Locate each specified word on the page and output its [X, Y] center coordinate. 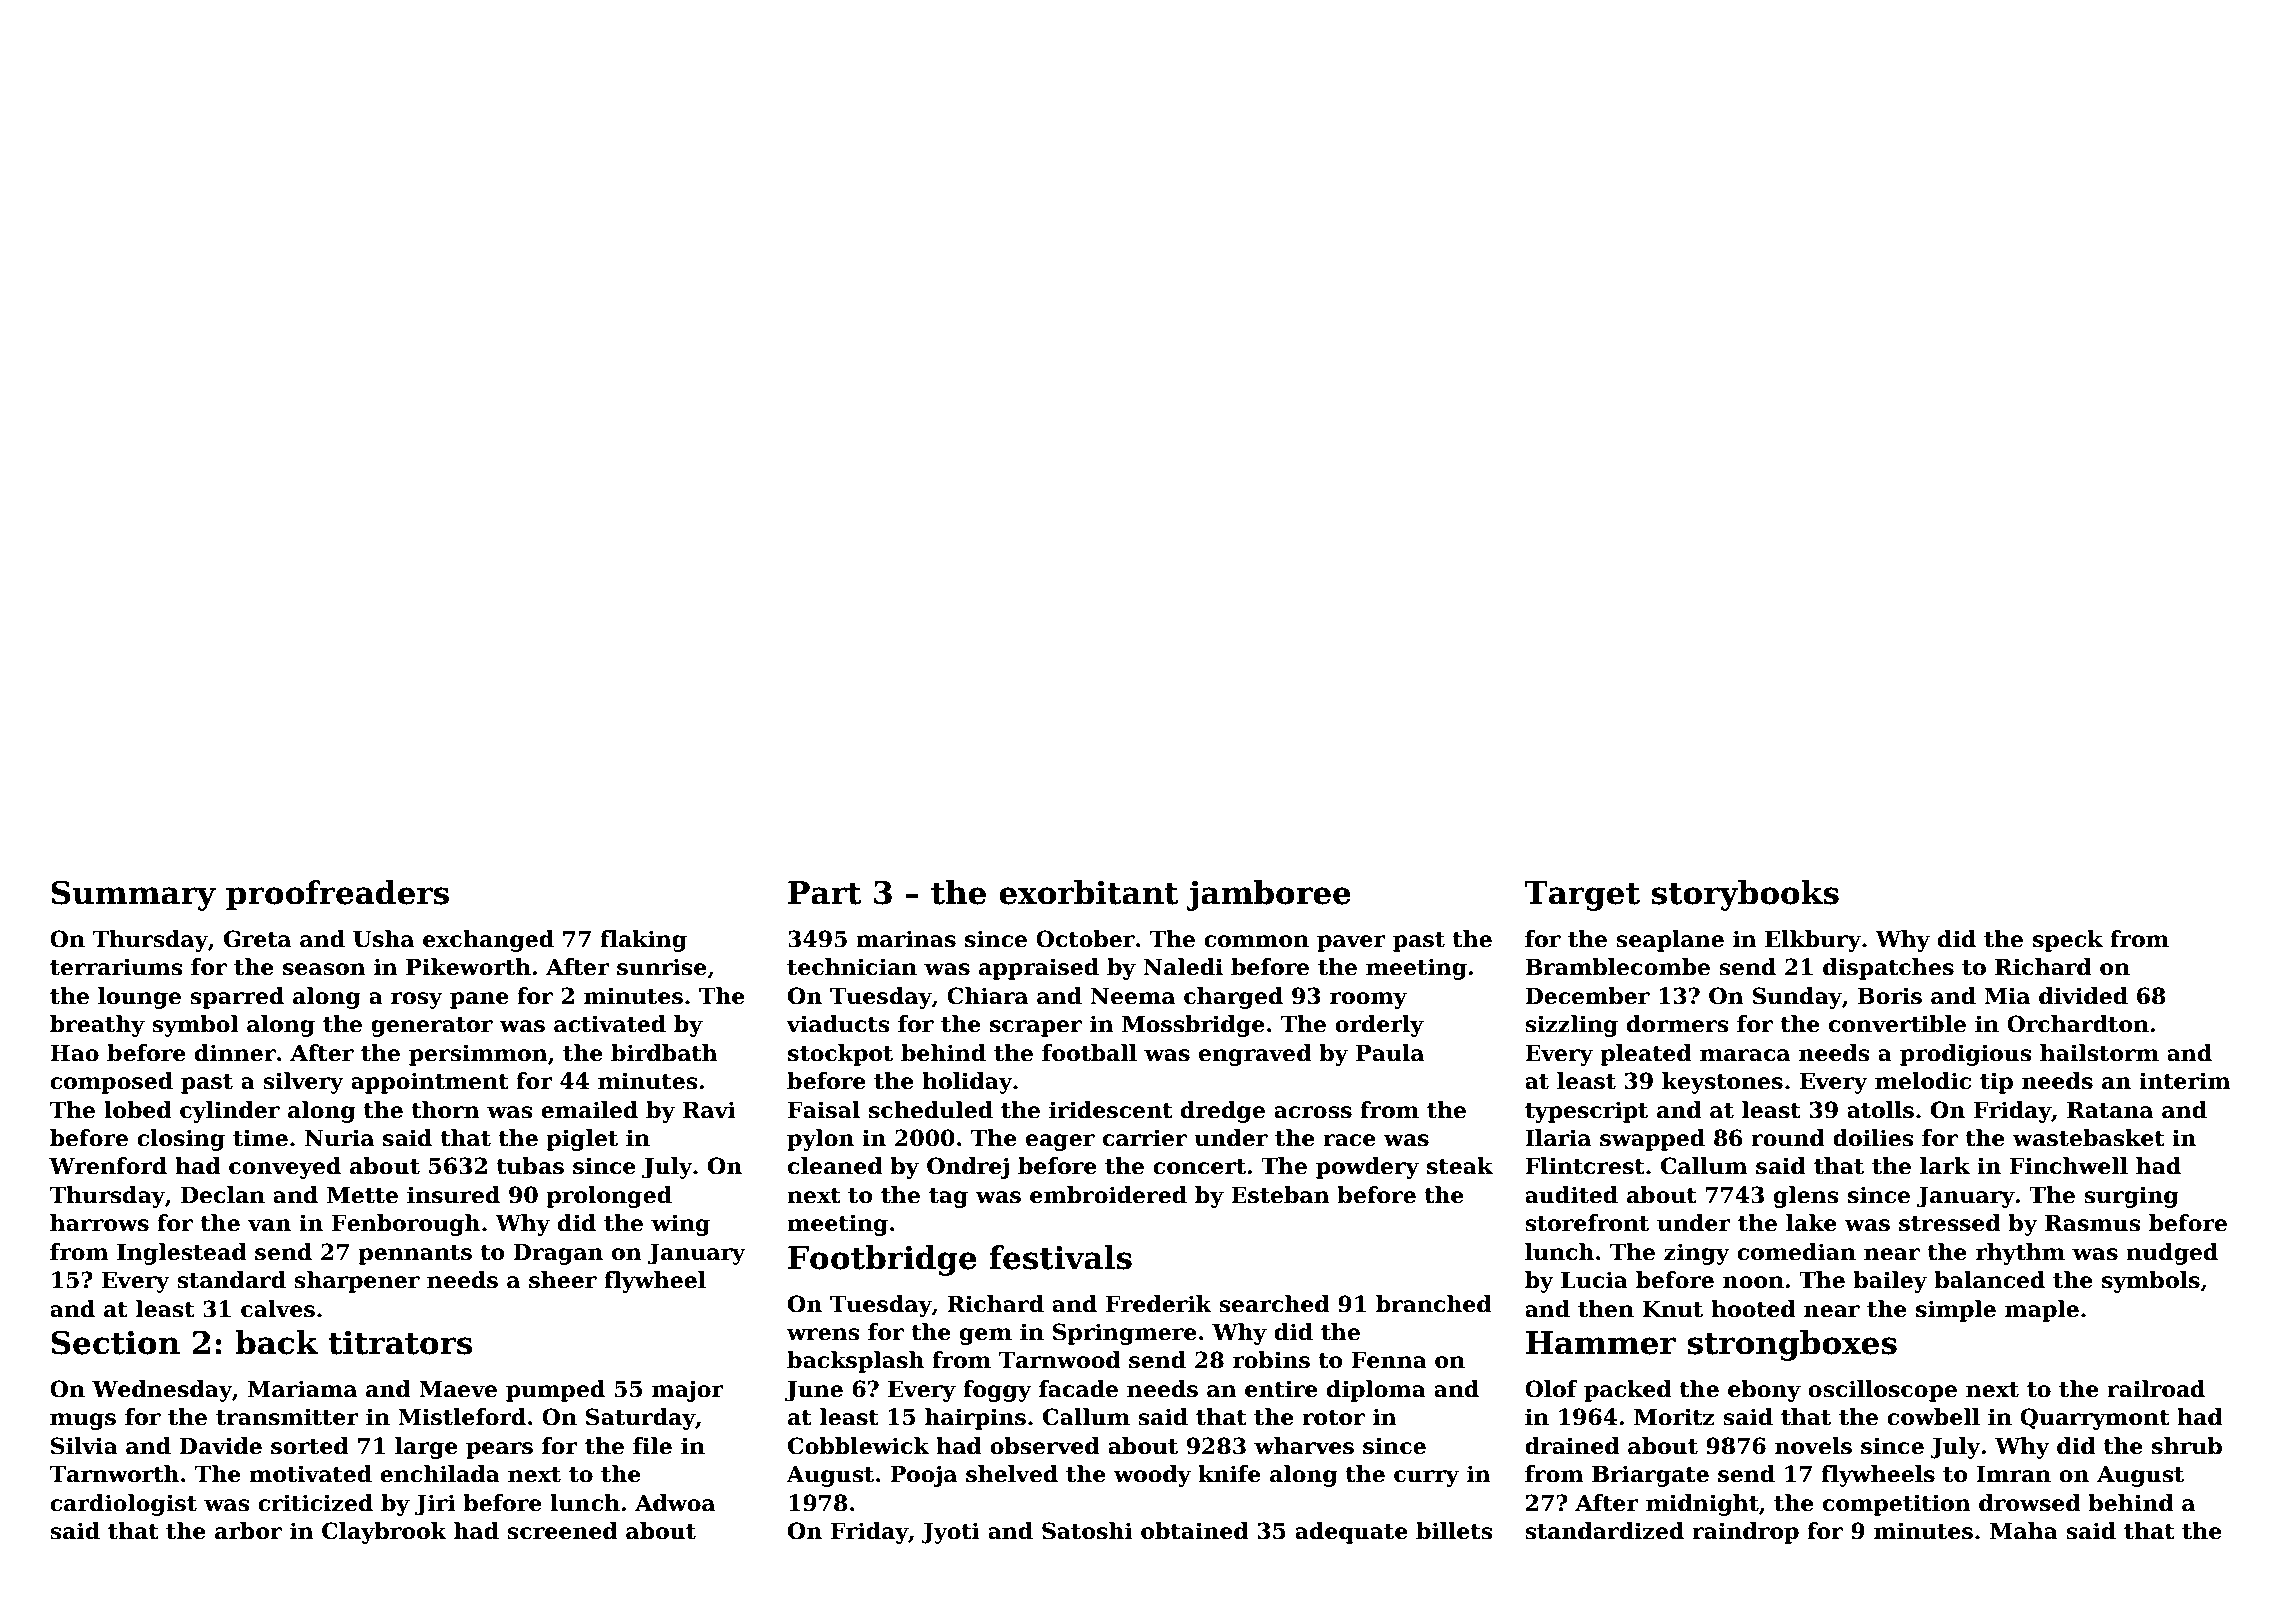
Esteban [1280, 1195]
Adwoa [675, 1503]
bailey [1890, 1282]
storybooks [1745, 895]
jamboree [1269, 895]
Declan [223, 1195]
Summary [133, 895]
